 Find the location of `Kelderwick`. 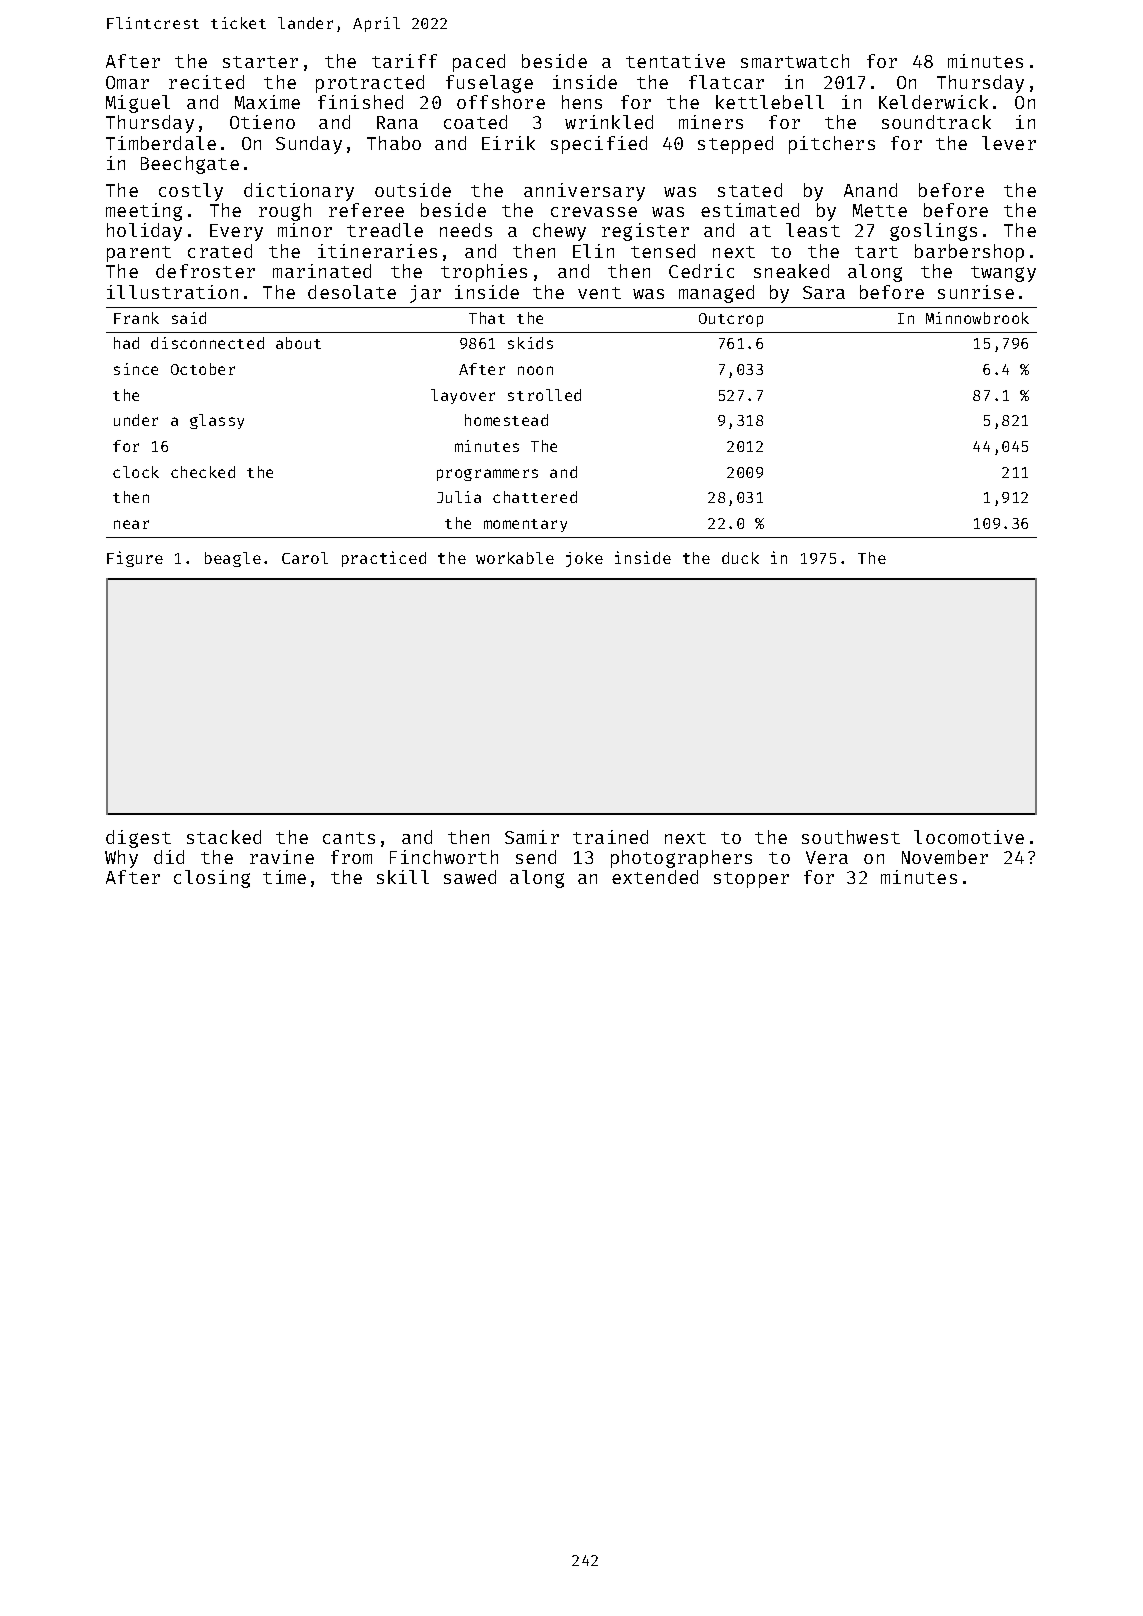

Kelderwick is located at coordinates (933, 102).
